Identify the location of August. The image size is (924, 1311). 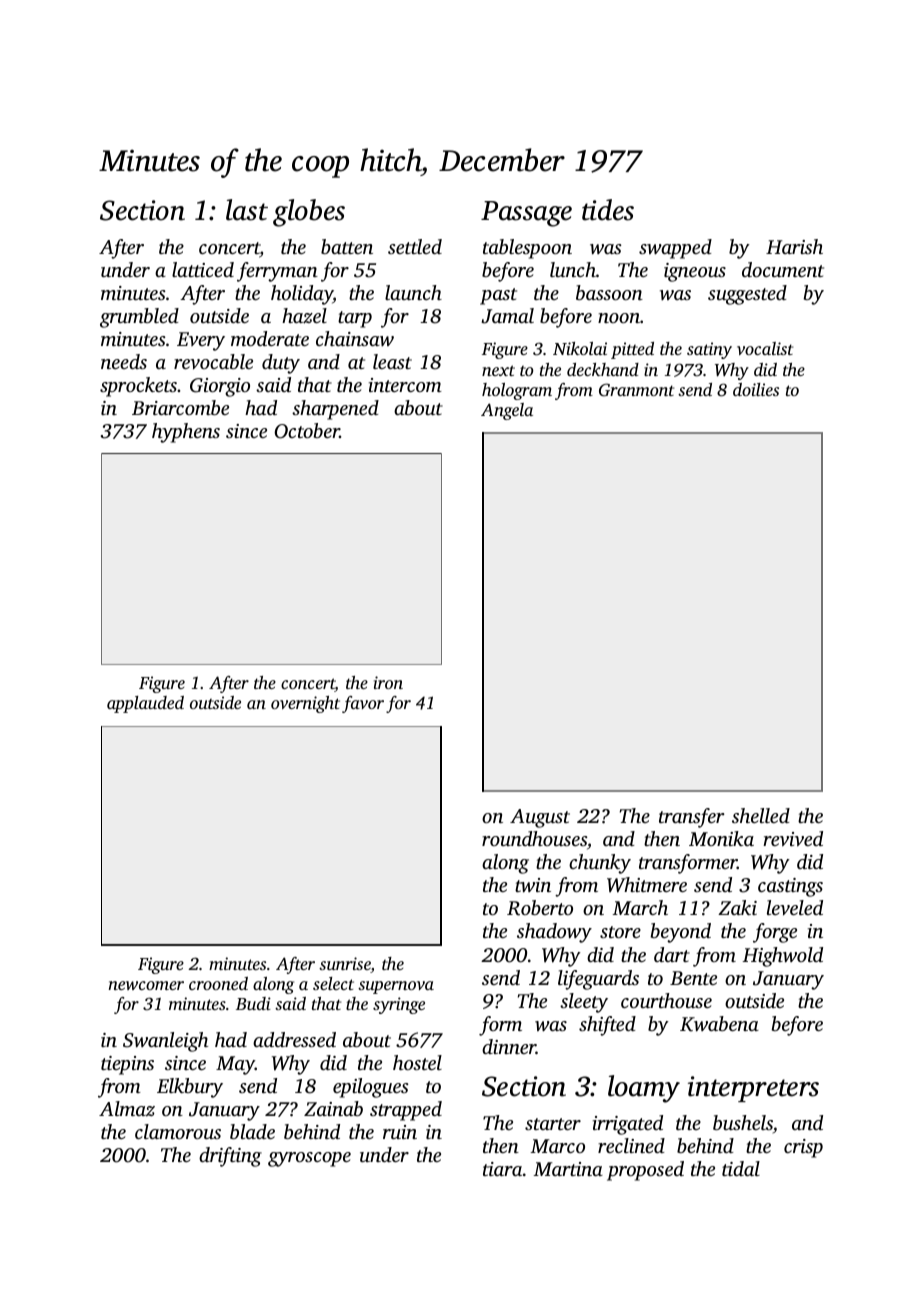
(540, 818).
